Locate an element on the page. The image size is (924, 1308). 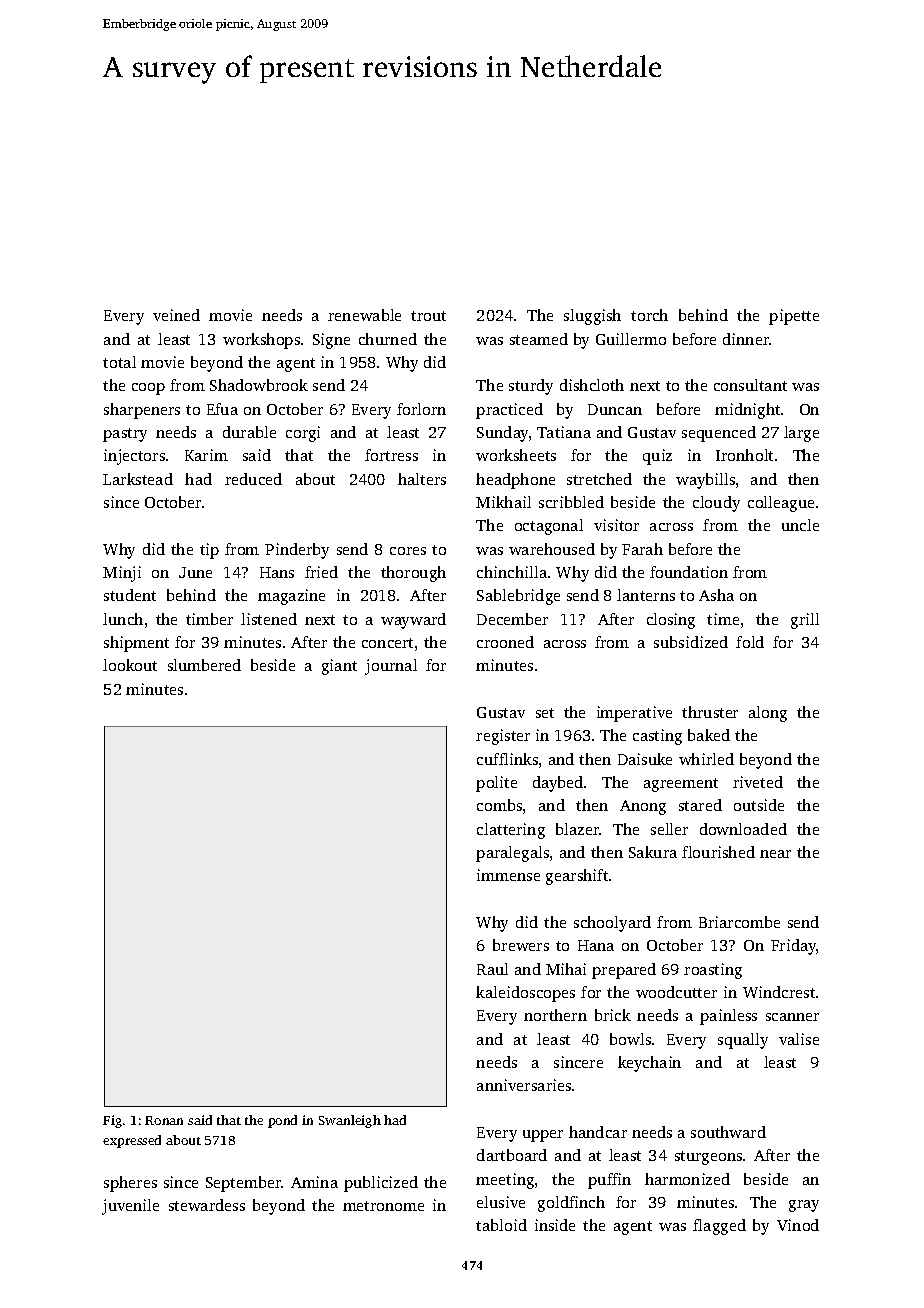
pond is located at coordinates (282, 1121).
